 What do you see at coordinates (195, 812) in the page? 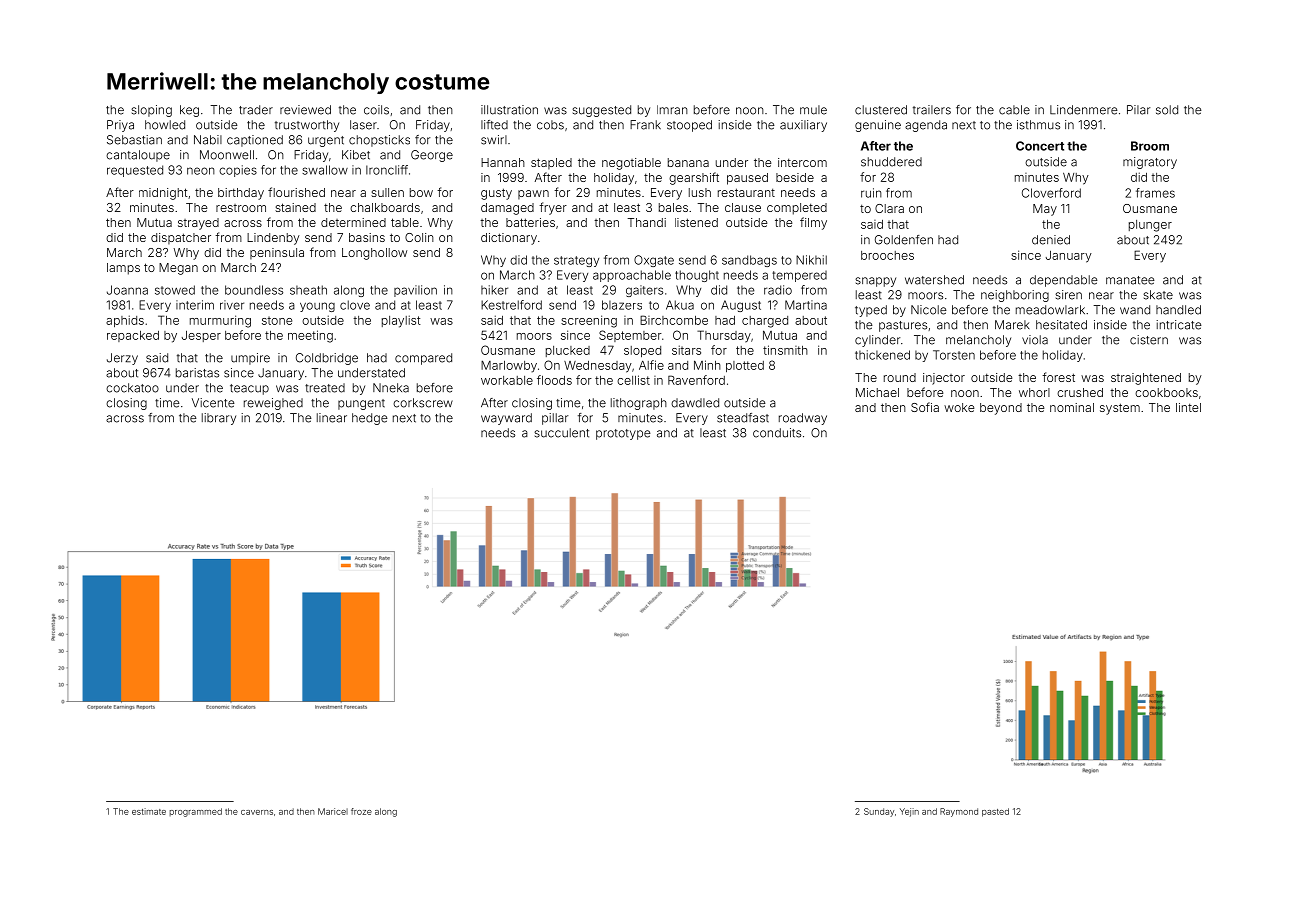
I see `programmed` at bounding box center [195, 812].
